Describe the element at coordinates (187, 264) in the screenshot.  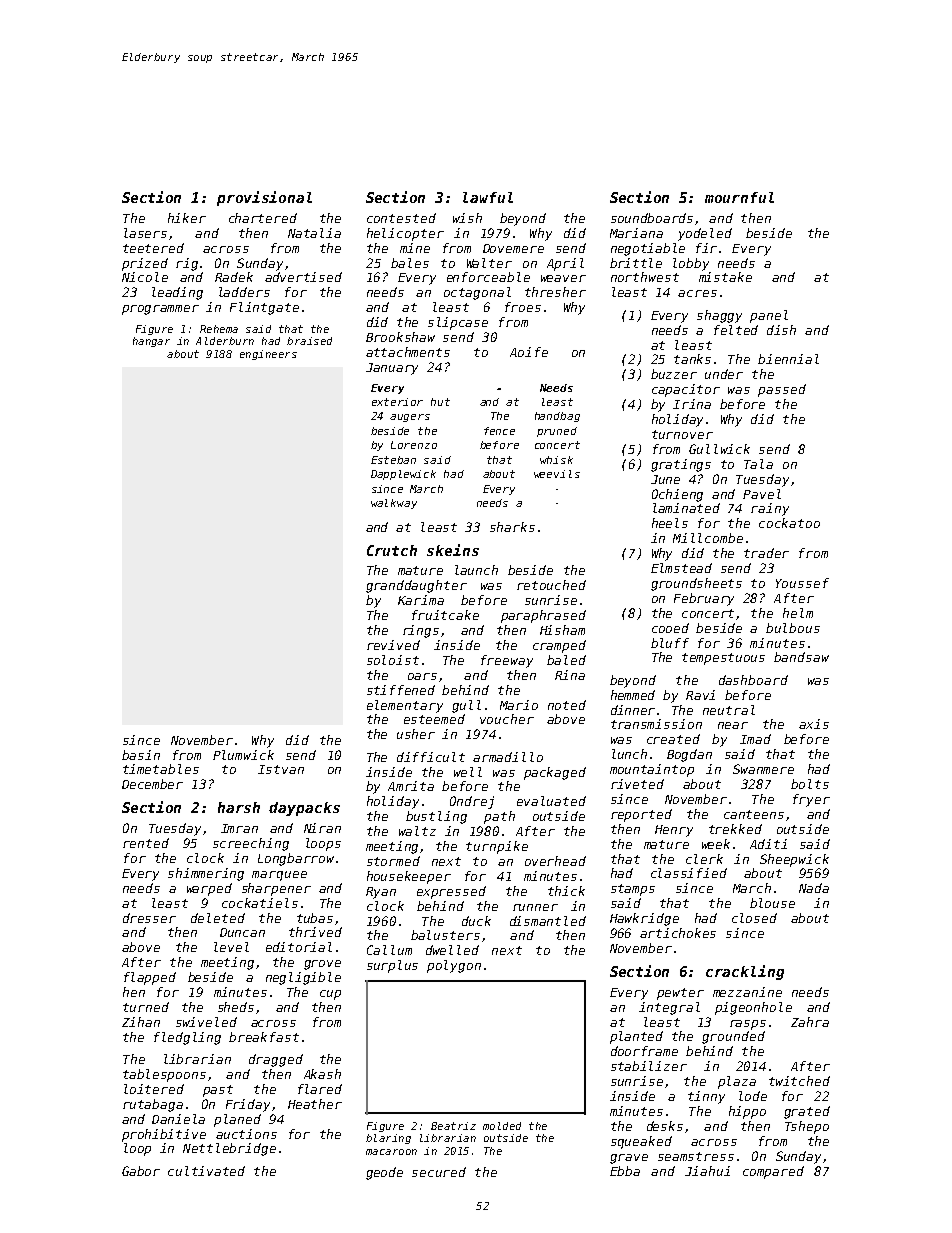
I see `rig` at that location.
